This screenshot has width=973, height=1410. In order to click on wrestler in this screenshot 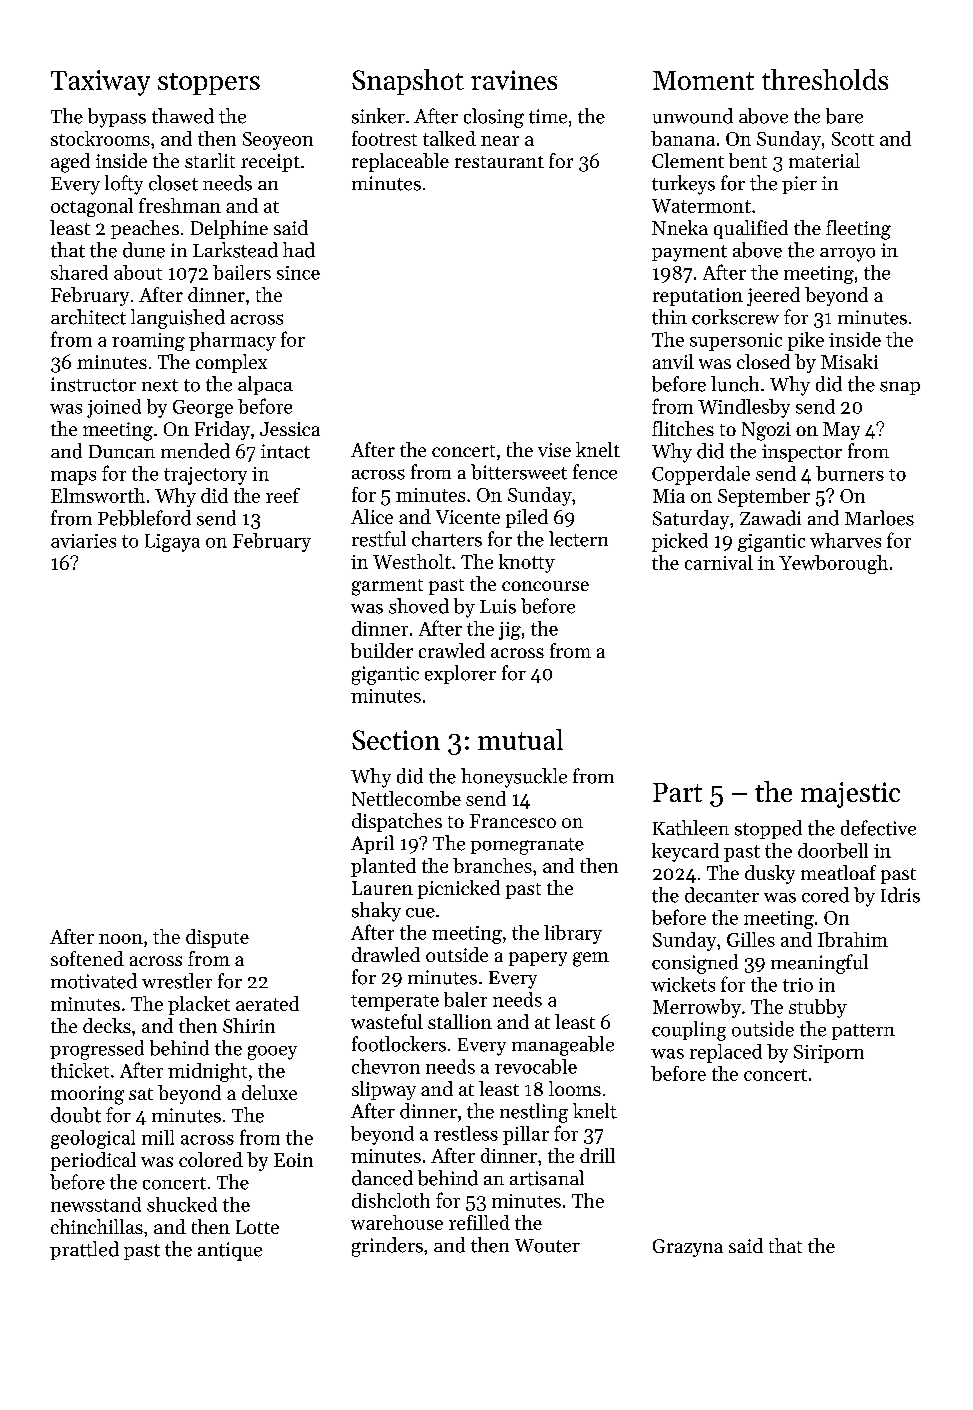, I will do `click(177, 981)`.
